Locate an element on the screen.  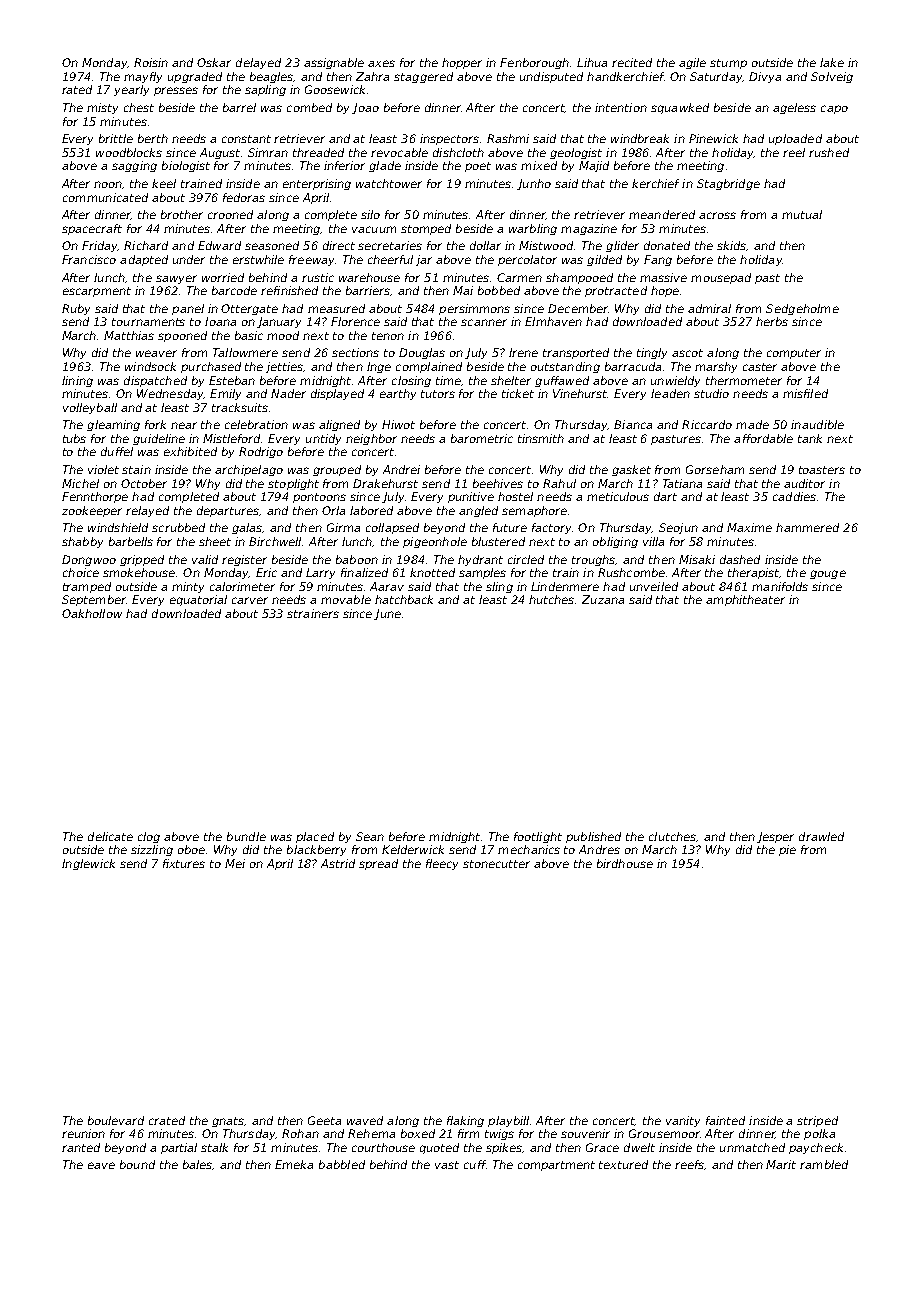
spread is located at coordinates (378, 864).
